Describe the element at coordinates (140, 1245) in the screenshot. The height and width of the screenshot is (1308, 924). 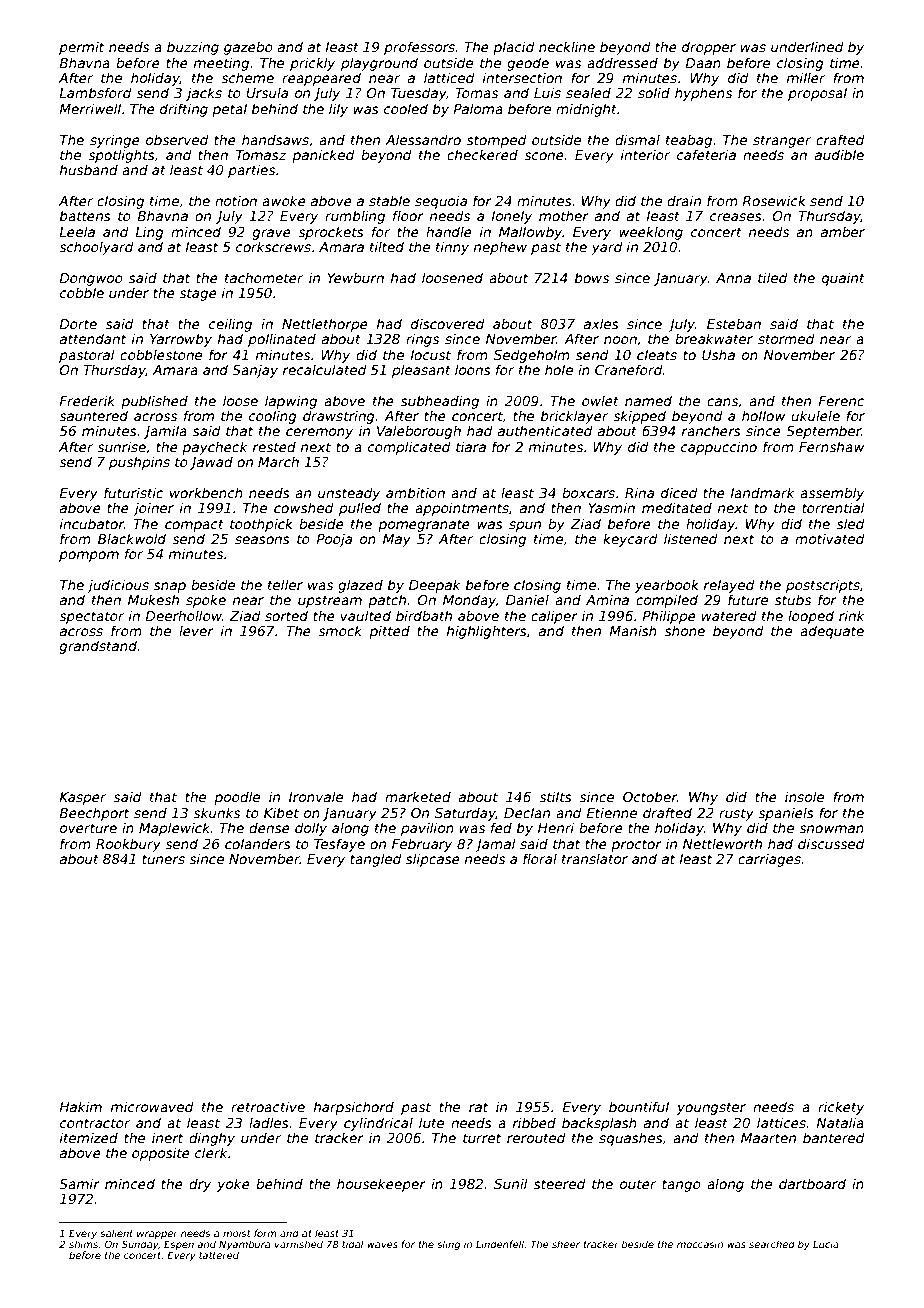
I see `Sunday` at that location.
